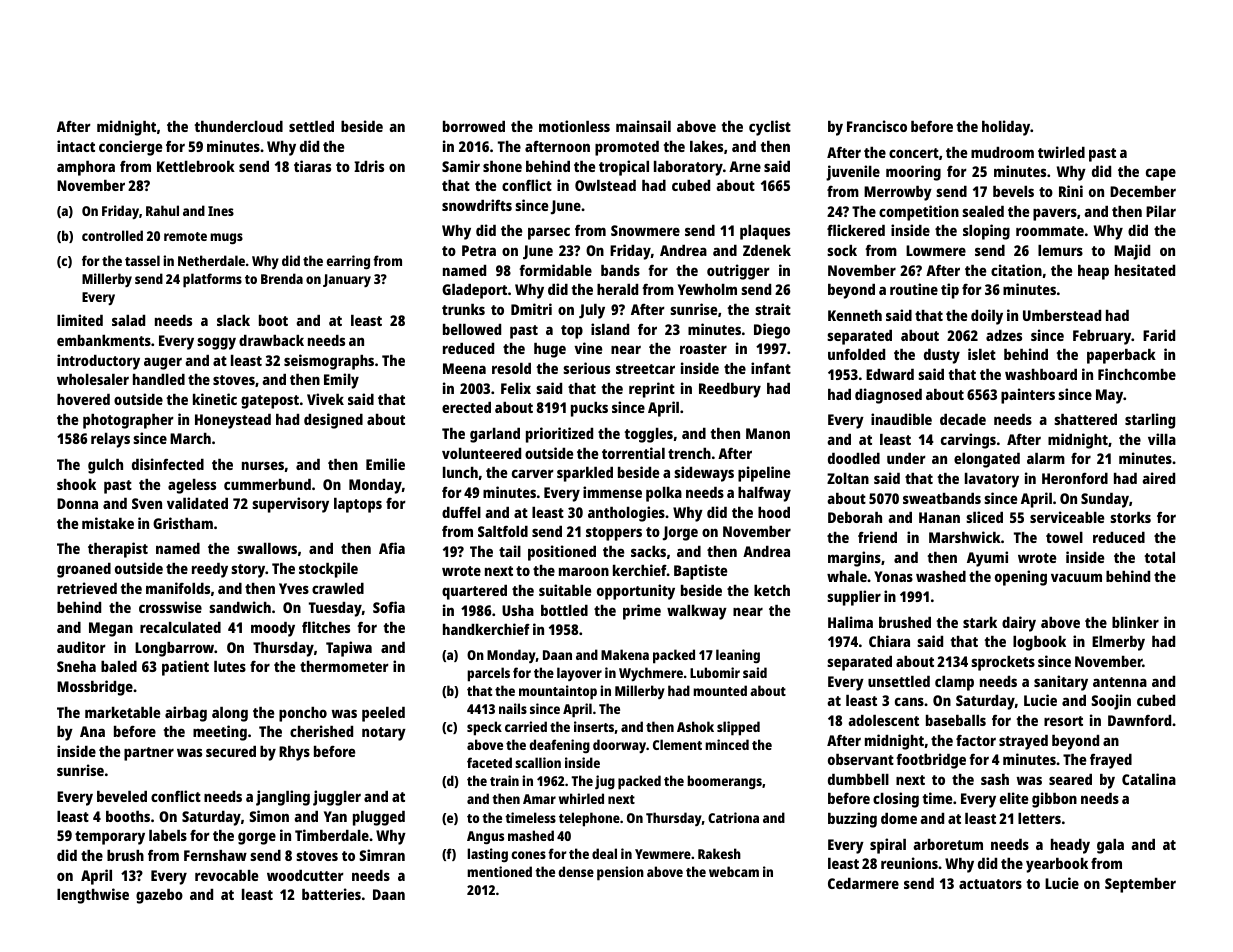  I want to click on Idris, so click(369, 166).
